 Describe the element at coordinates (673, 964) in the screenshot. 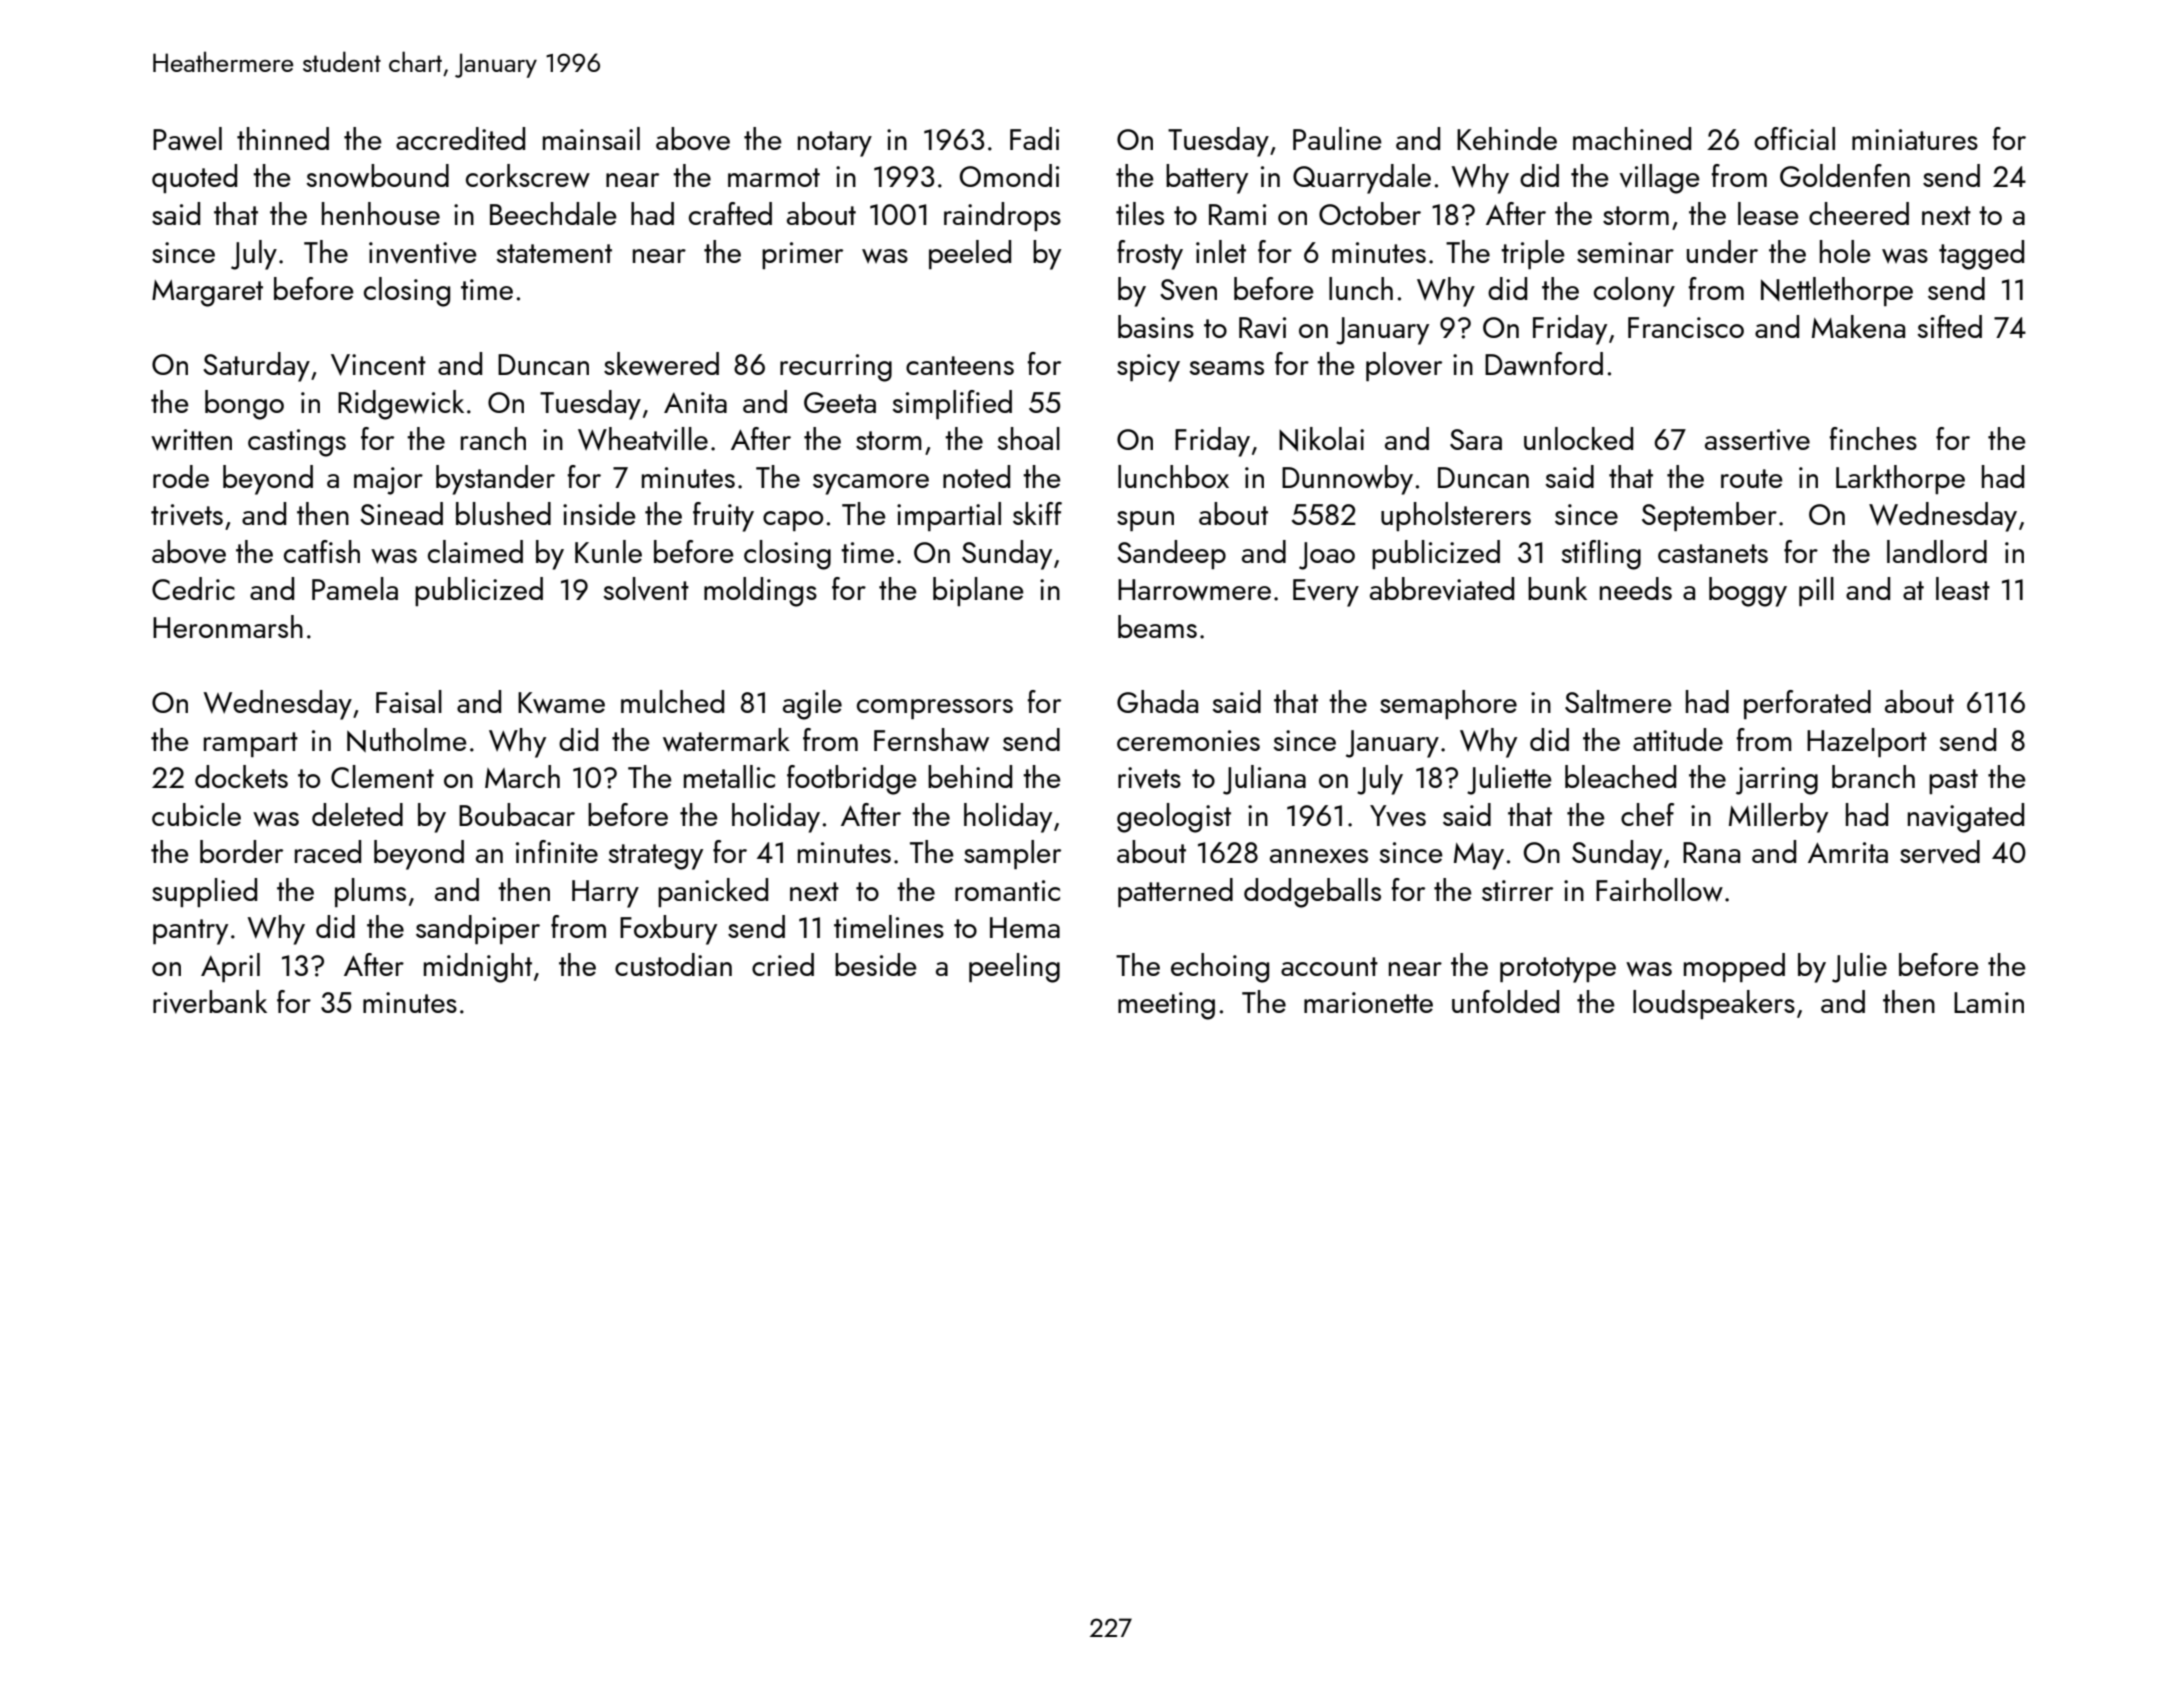

I see `custodian` at that location.
